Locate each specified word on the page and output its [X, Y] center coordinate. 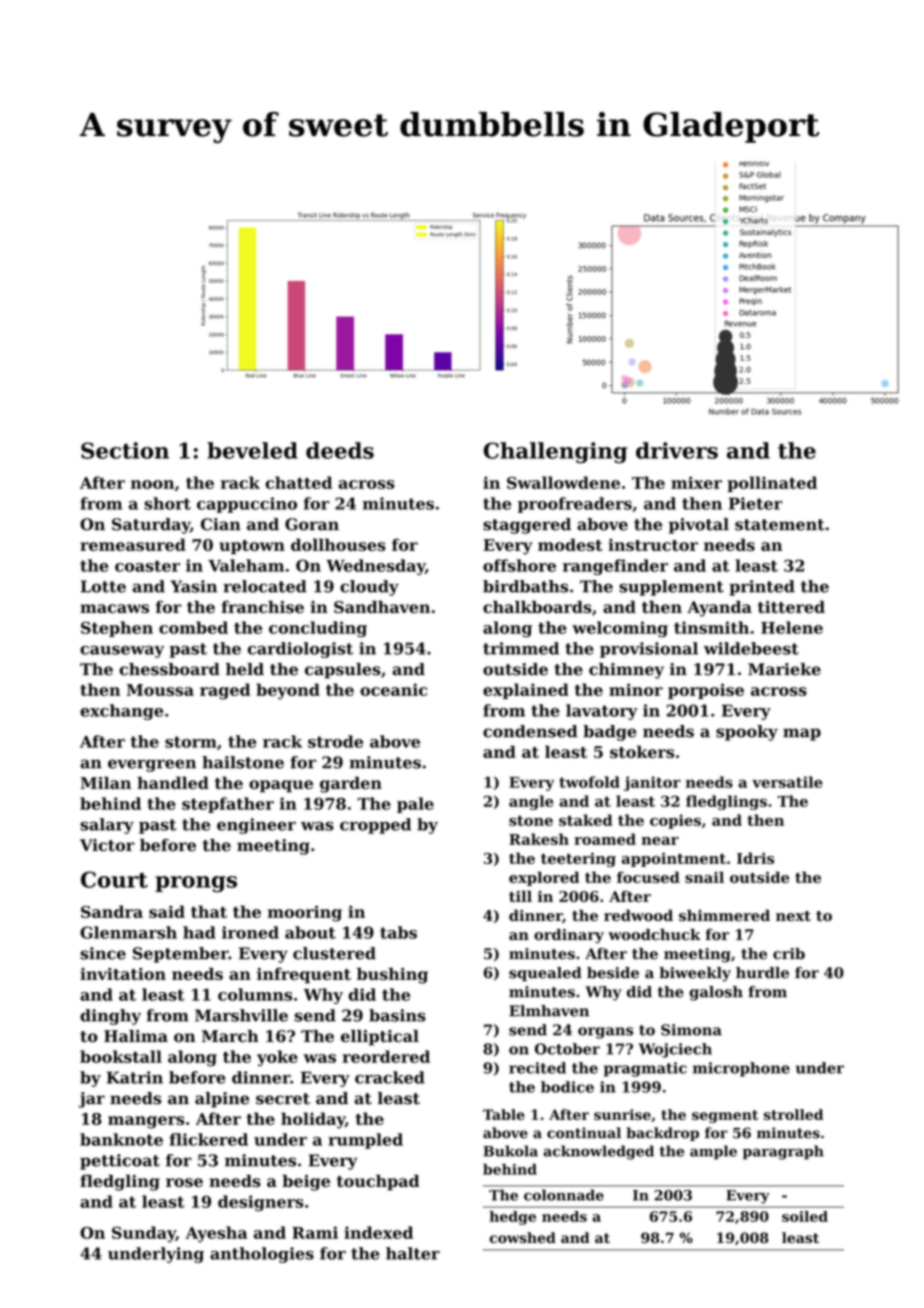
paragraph [783, 1152]
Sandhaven [382, 607]
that [209, 911]
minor [636, 689]
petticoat [120, 1162]
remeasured [133, 544]
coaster [147, 566]
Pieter [755, 503]
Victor [107, 845]
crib [789, 954]
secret [283, 1099]
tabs [398, 932]
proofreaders [575, 505]
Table [504, 1114]
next [793, 916]
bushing [392, 975]
